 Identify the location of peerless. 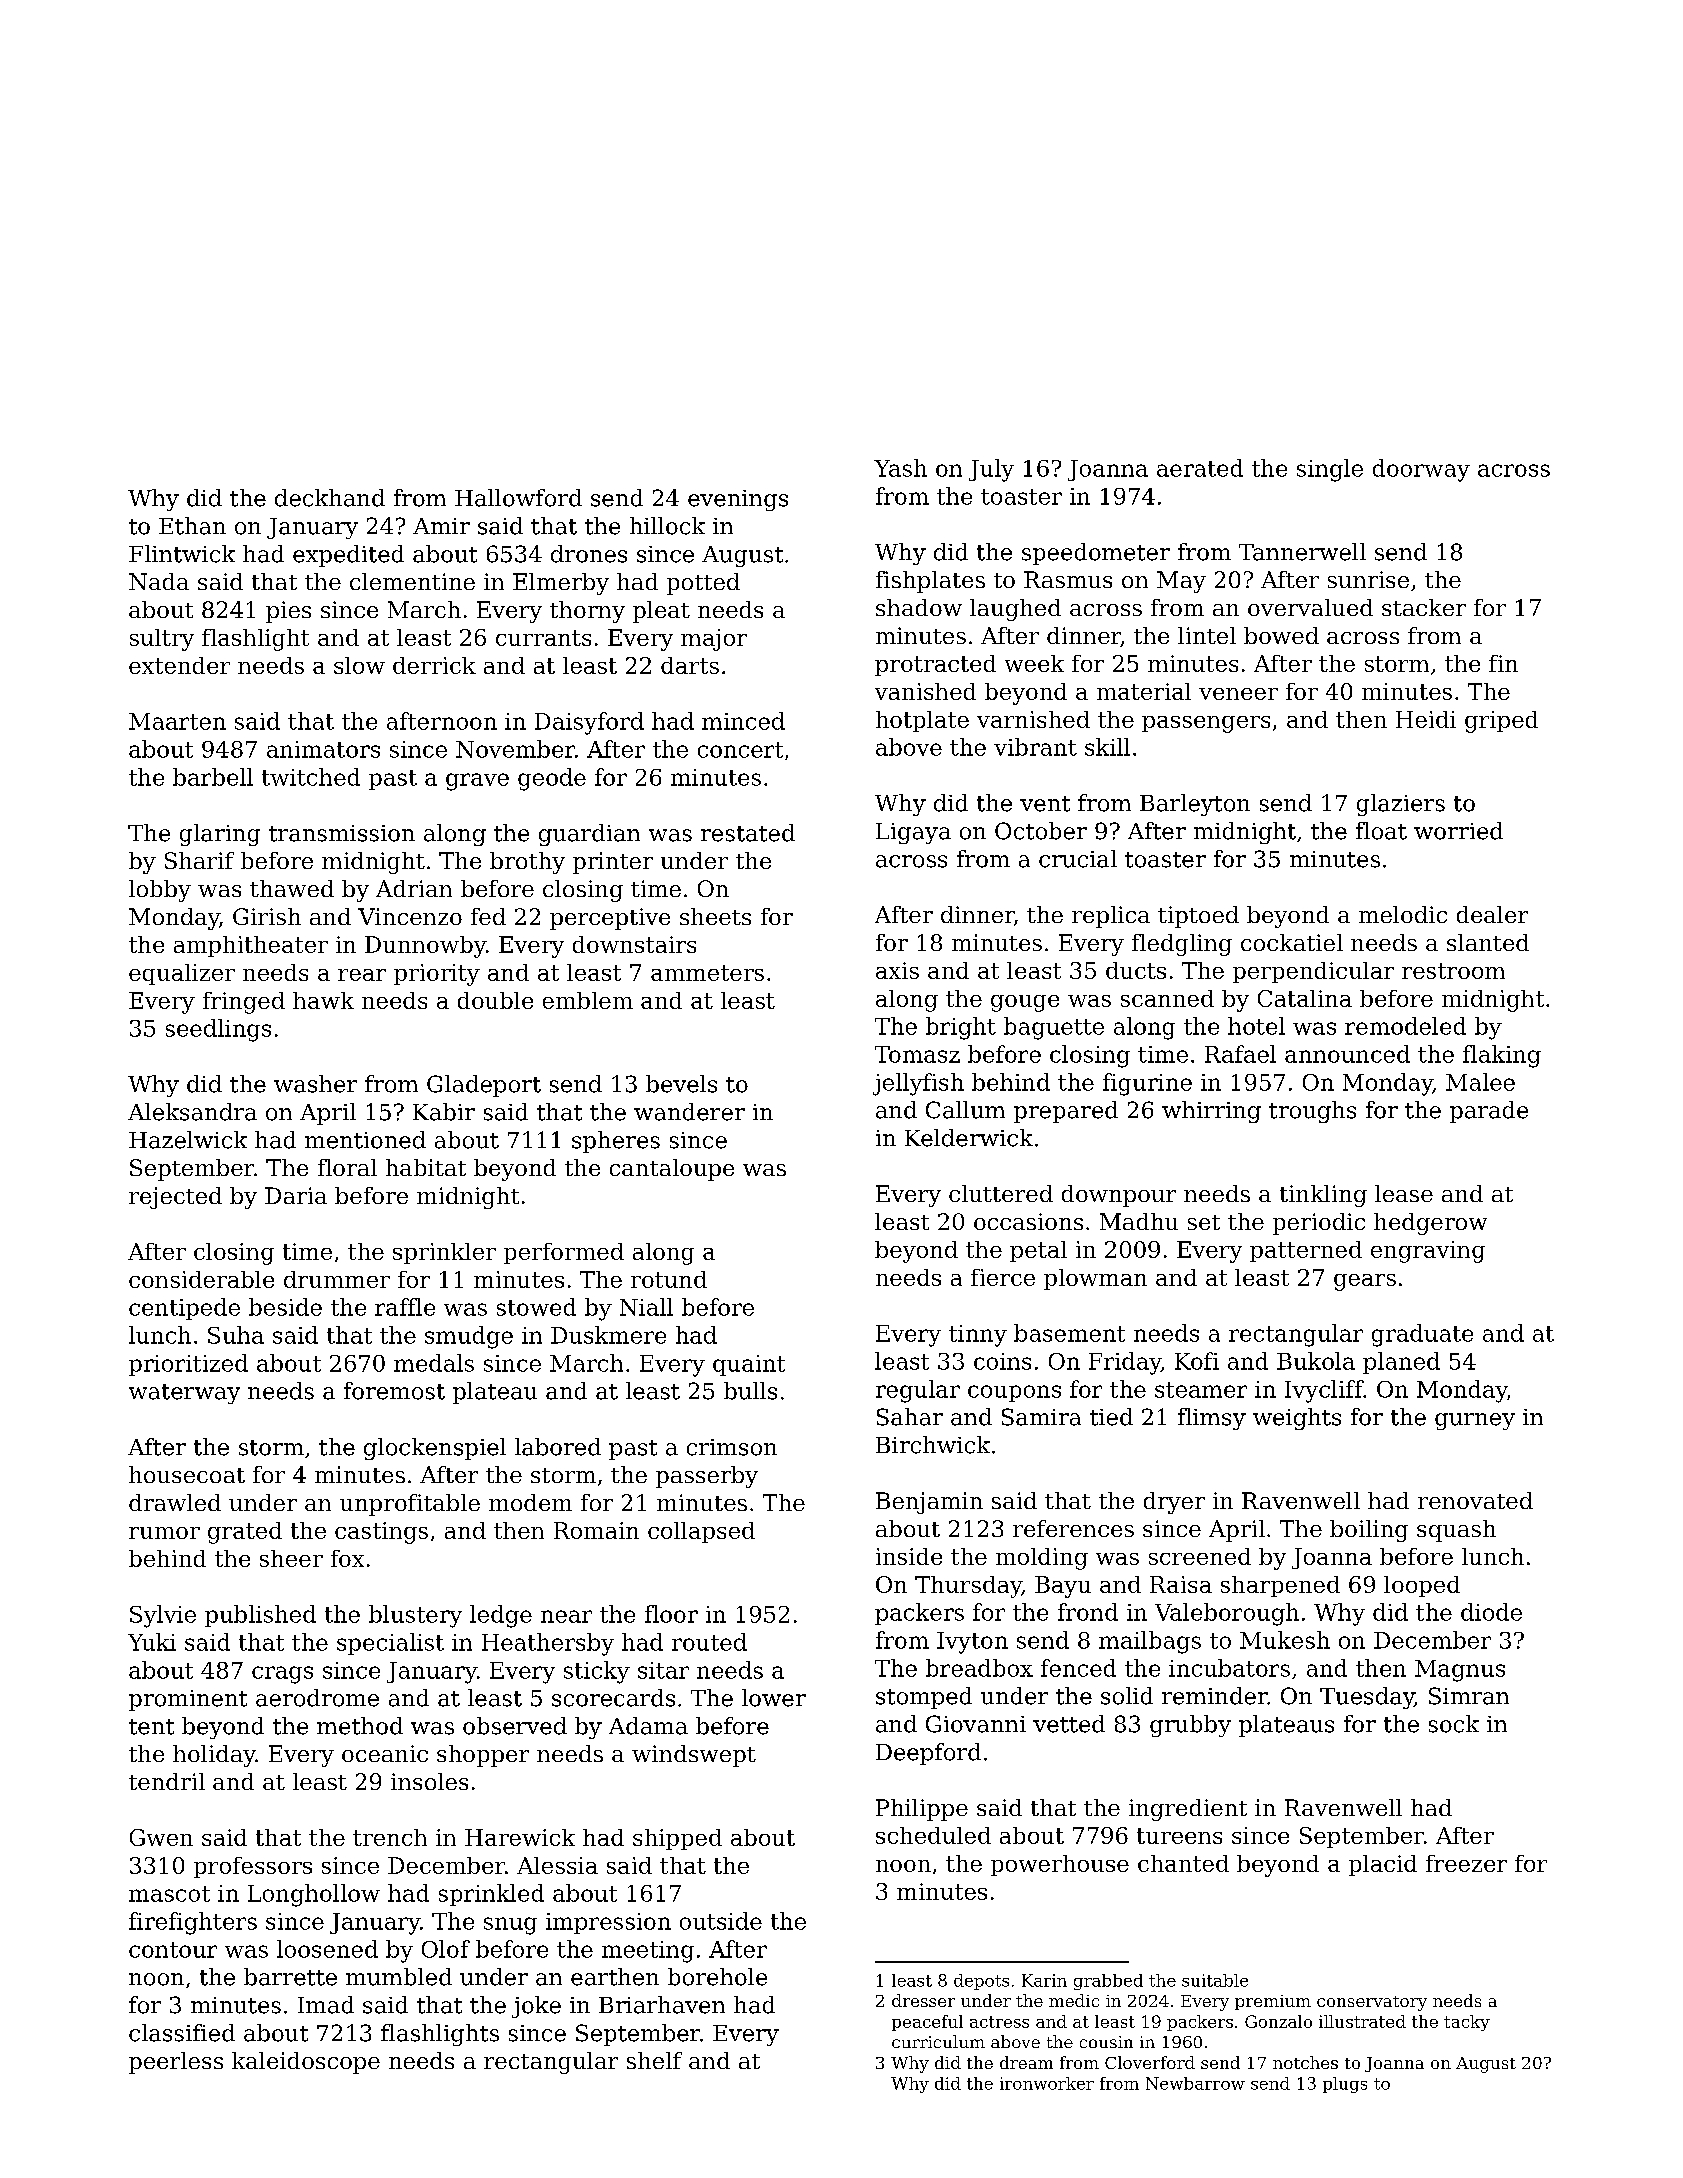
(176, 2063).
